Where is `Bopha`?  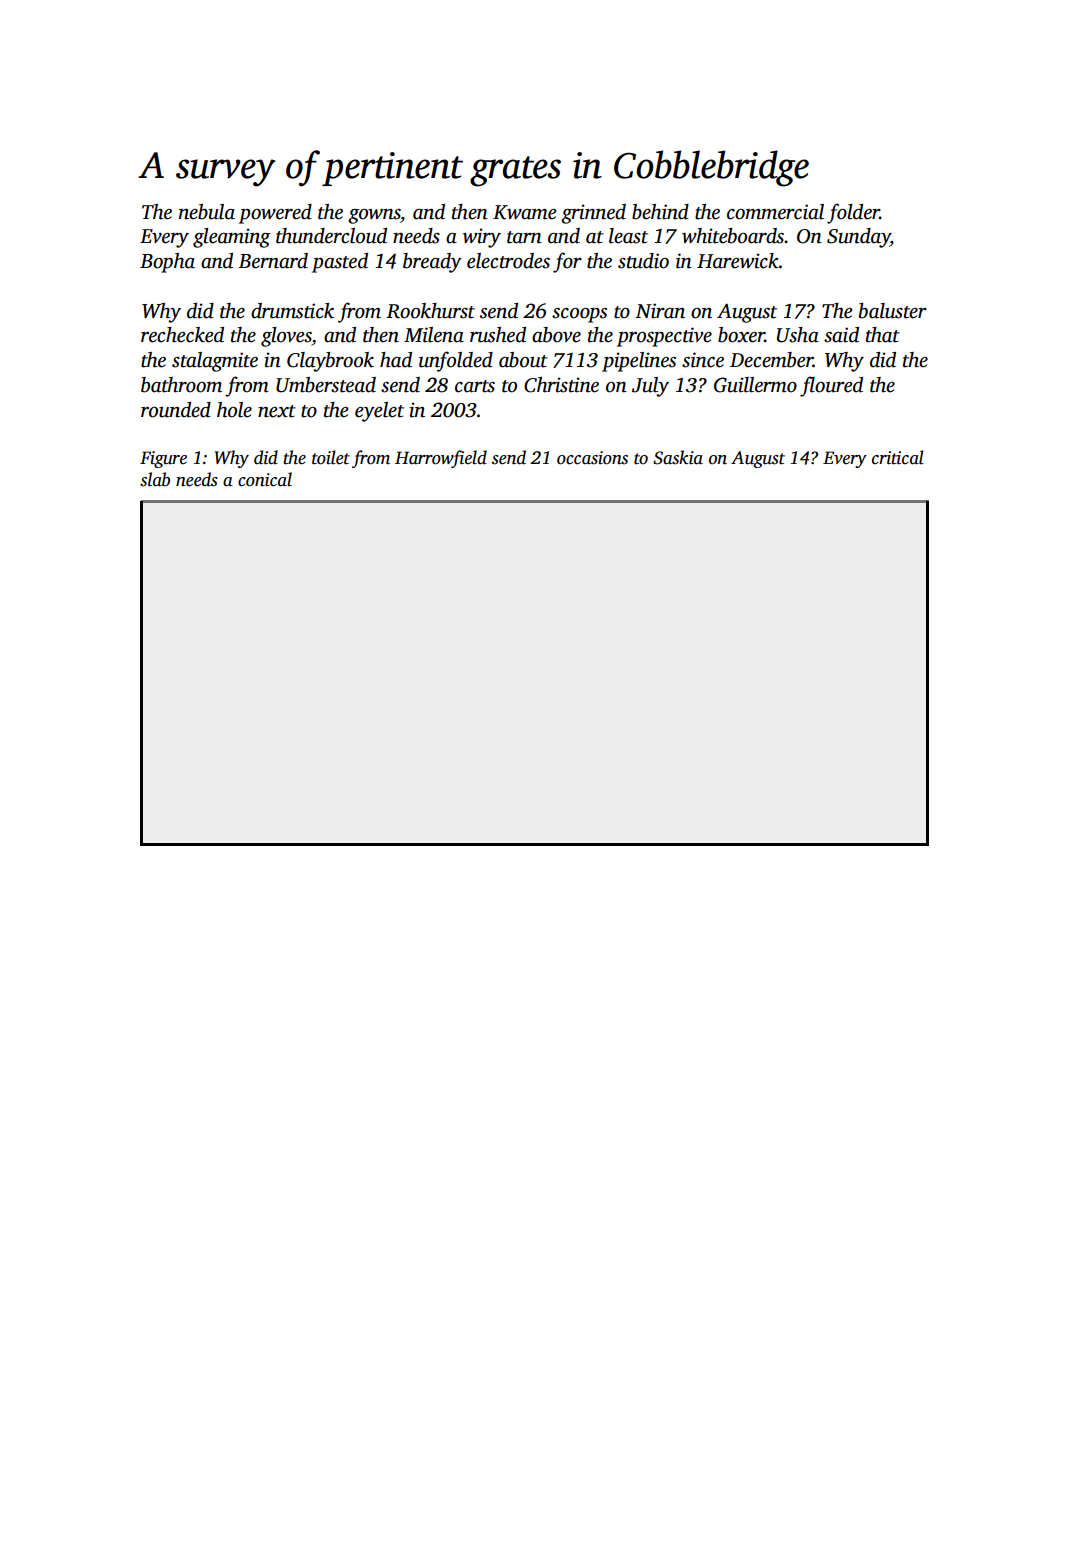
Bopha is located at coordinates (167, 263).
